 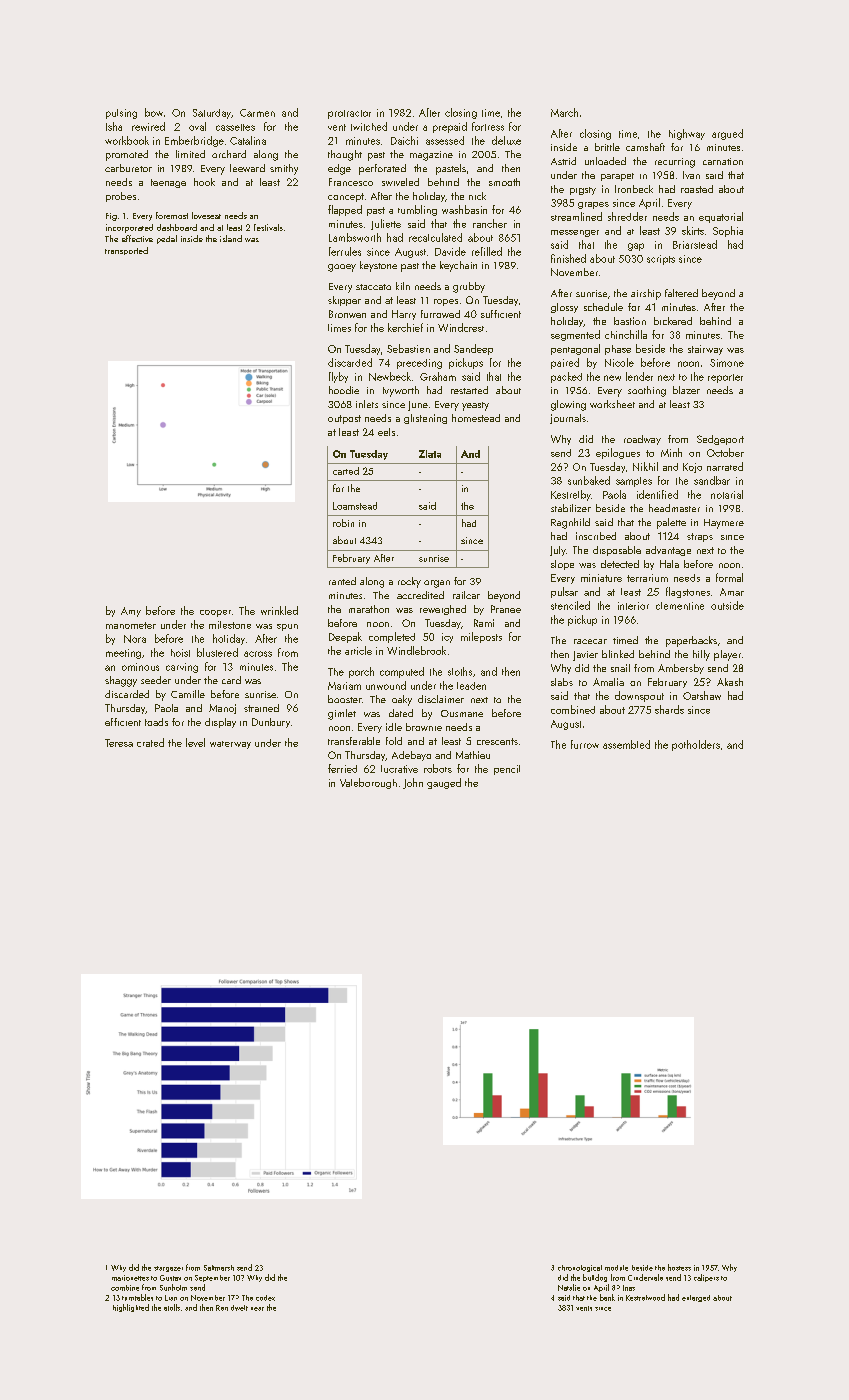 What do you see at coordinates (368, 783) in the screenshot?
I see `Valeborough` at bounding box center [368, 783].
